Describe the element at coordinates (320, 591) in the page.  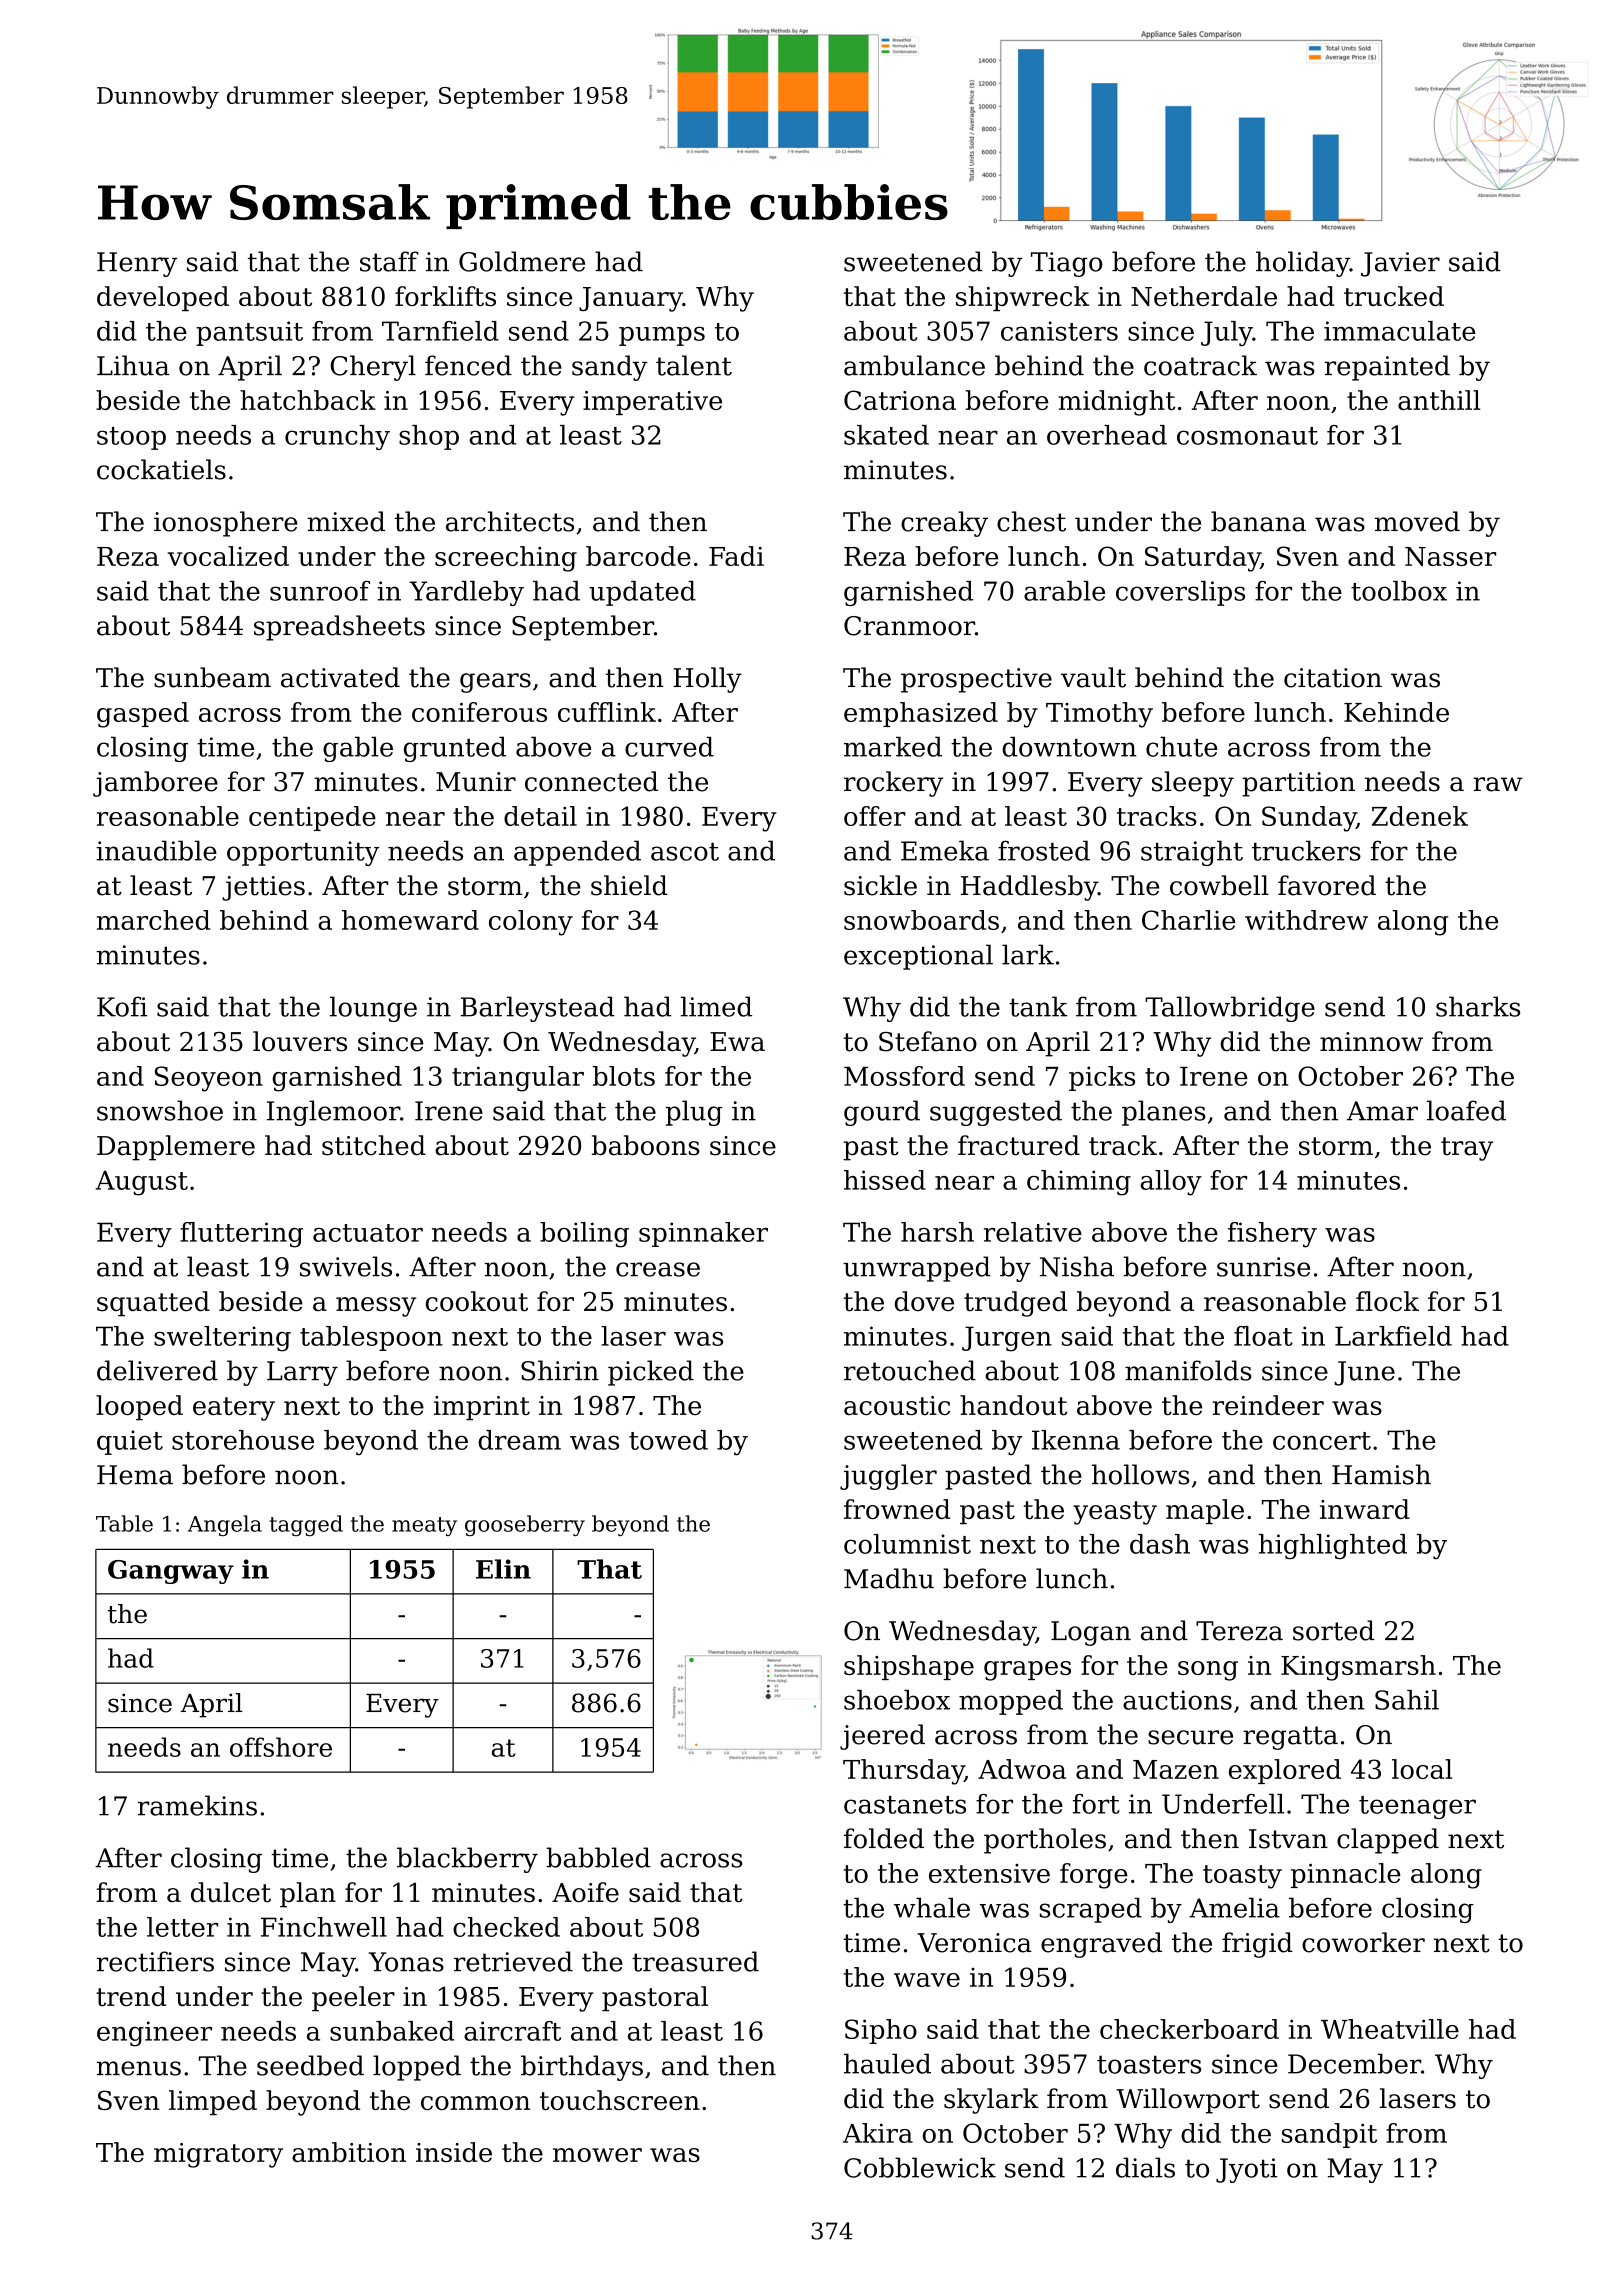
I see `sunroof` at that location.
